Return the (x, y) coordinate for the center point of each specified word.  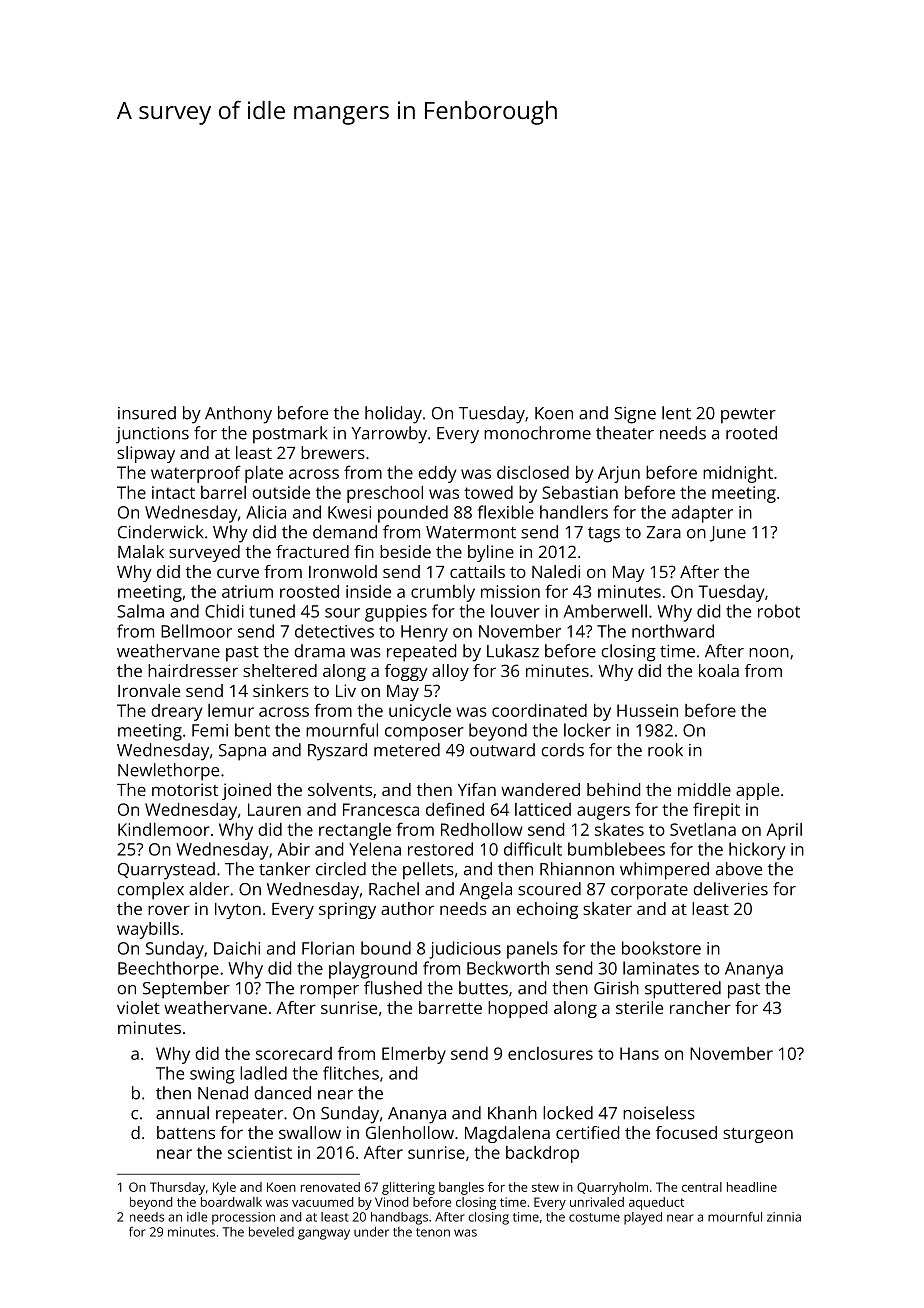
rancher (700, 1007)
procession (243, 1218)
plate (264, 474)
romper (329, 992)
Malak (141, 551)
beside (405, 551)
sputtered (683, 990)
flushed (393, 988)
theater (625, 433)
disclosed (533, 472)
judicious (465, 950)
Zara (663, 532)
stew (545, 1187)
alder (209, 889)
